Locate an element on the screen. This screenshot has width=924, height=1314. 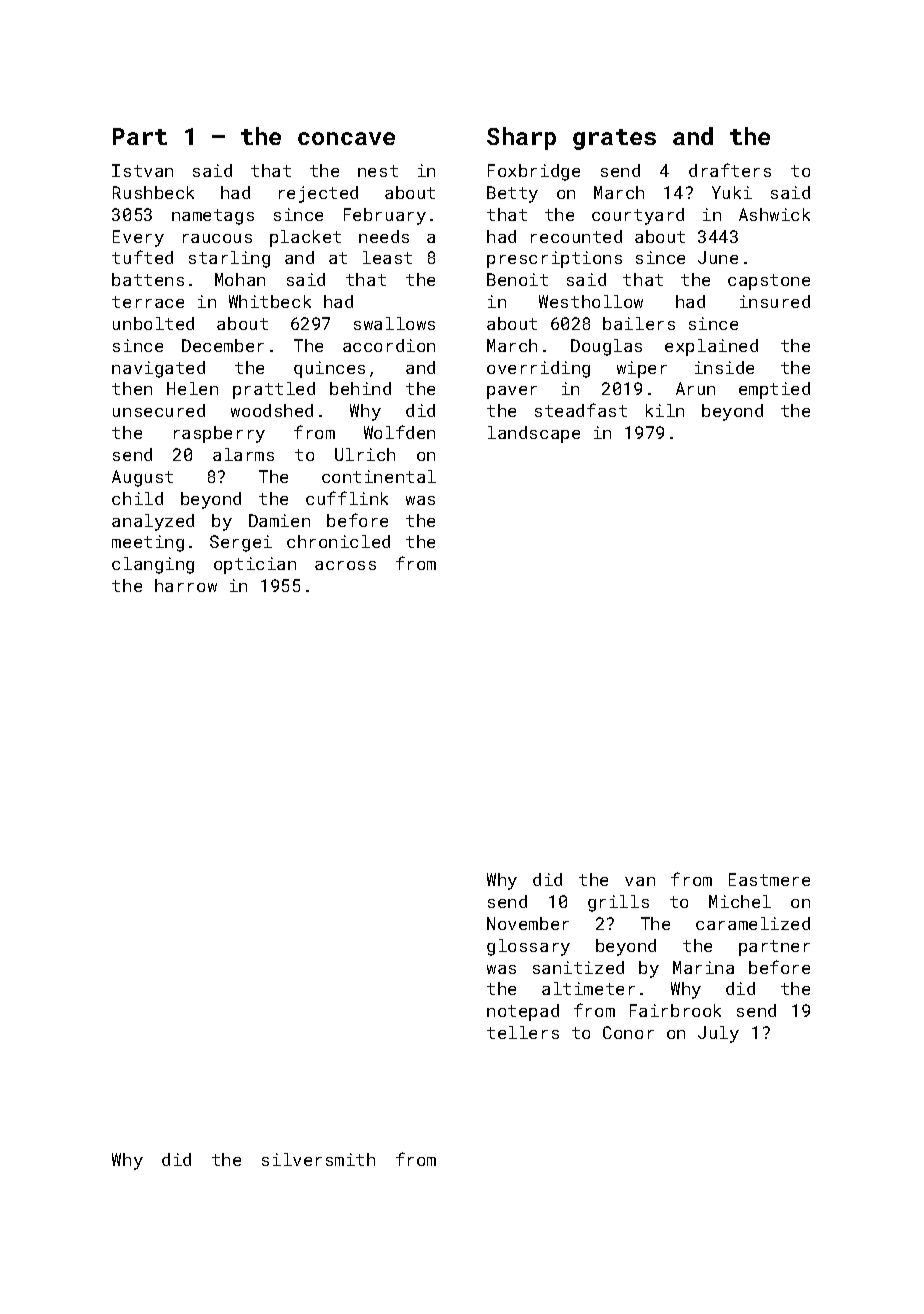
raucous is located at coordinates (217, 238).
